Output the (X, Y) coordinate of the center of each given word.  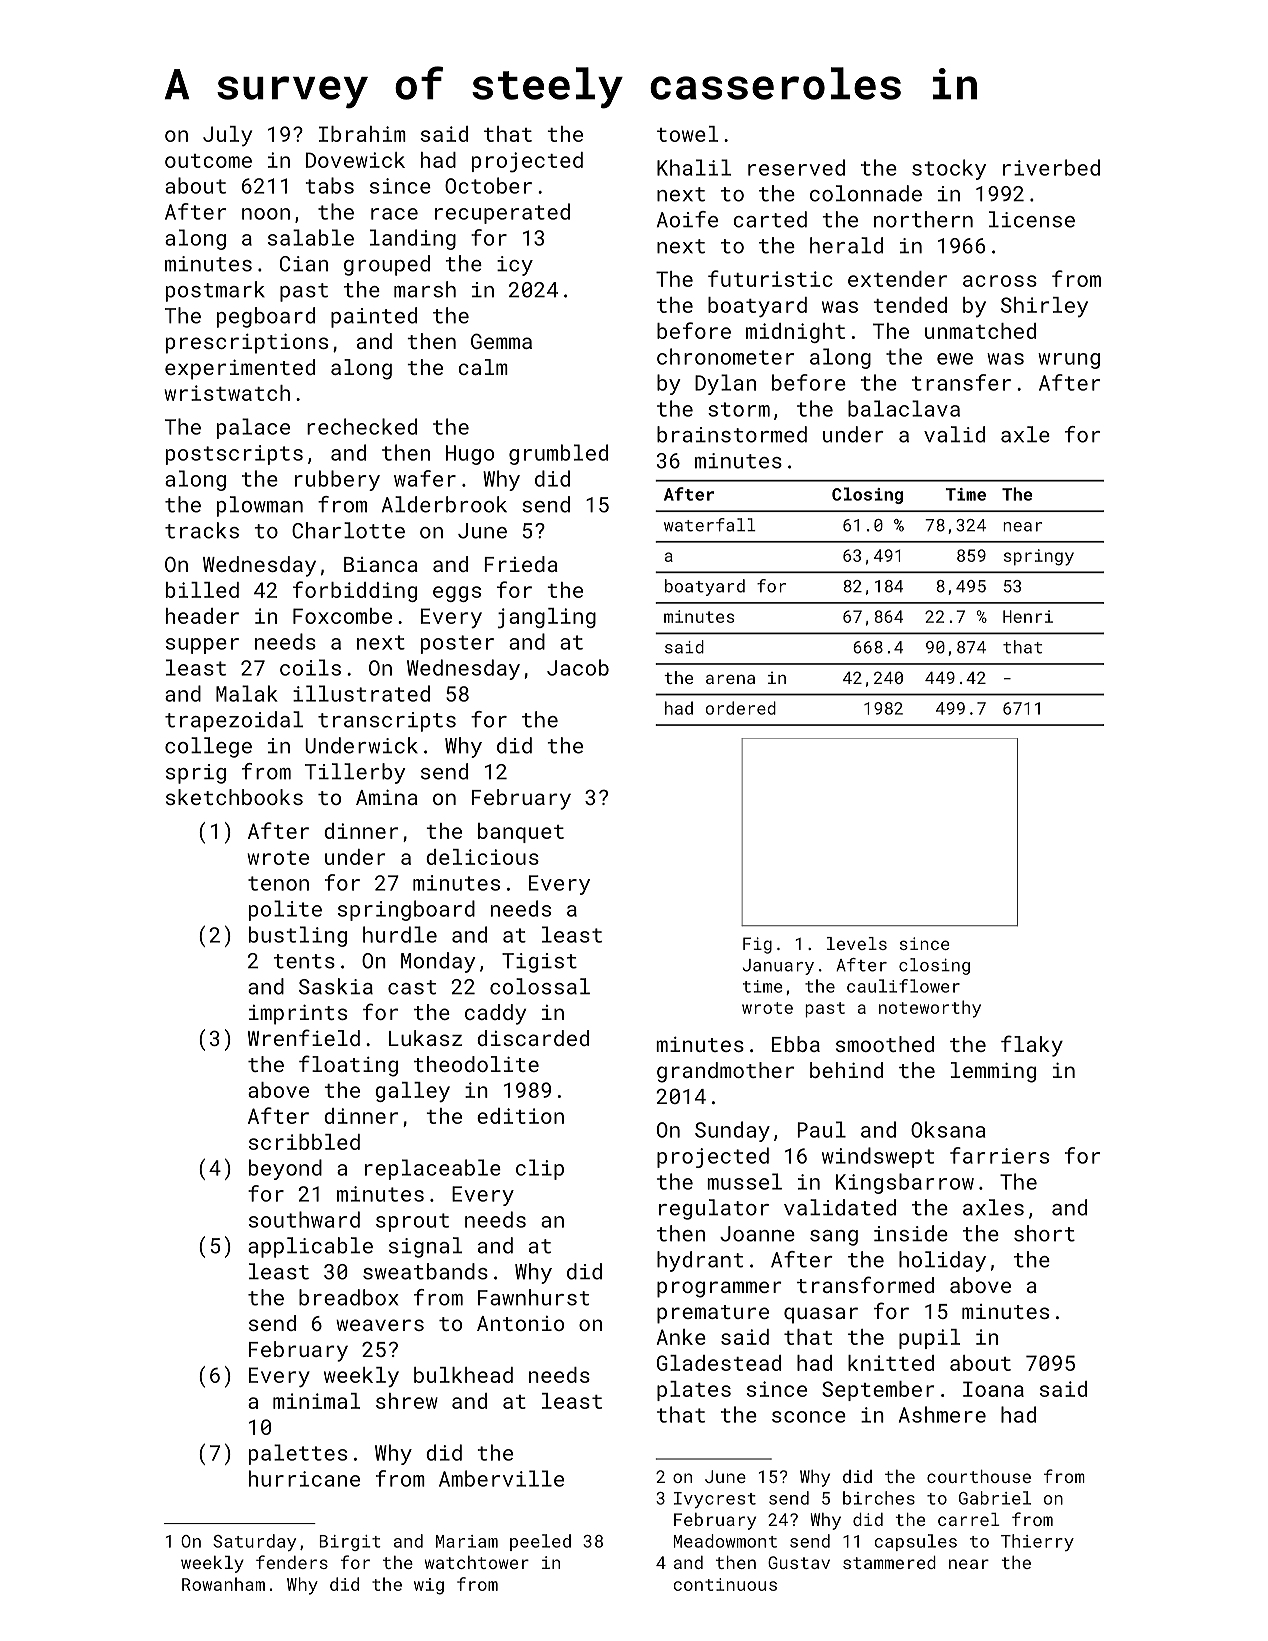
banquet (521, 833)
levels (857, 943)
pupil (929, 1339)
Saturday (254, 1542)
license (1032, 219)
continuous (725, 1584)
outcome (208, 161)
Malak (247, 693)
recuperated (502, 213)
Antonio (520, 1323)
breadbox (349, 1297)
